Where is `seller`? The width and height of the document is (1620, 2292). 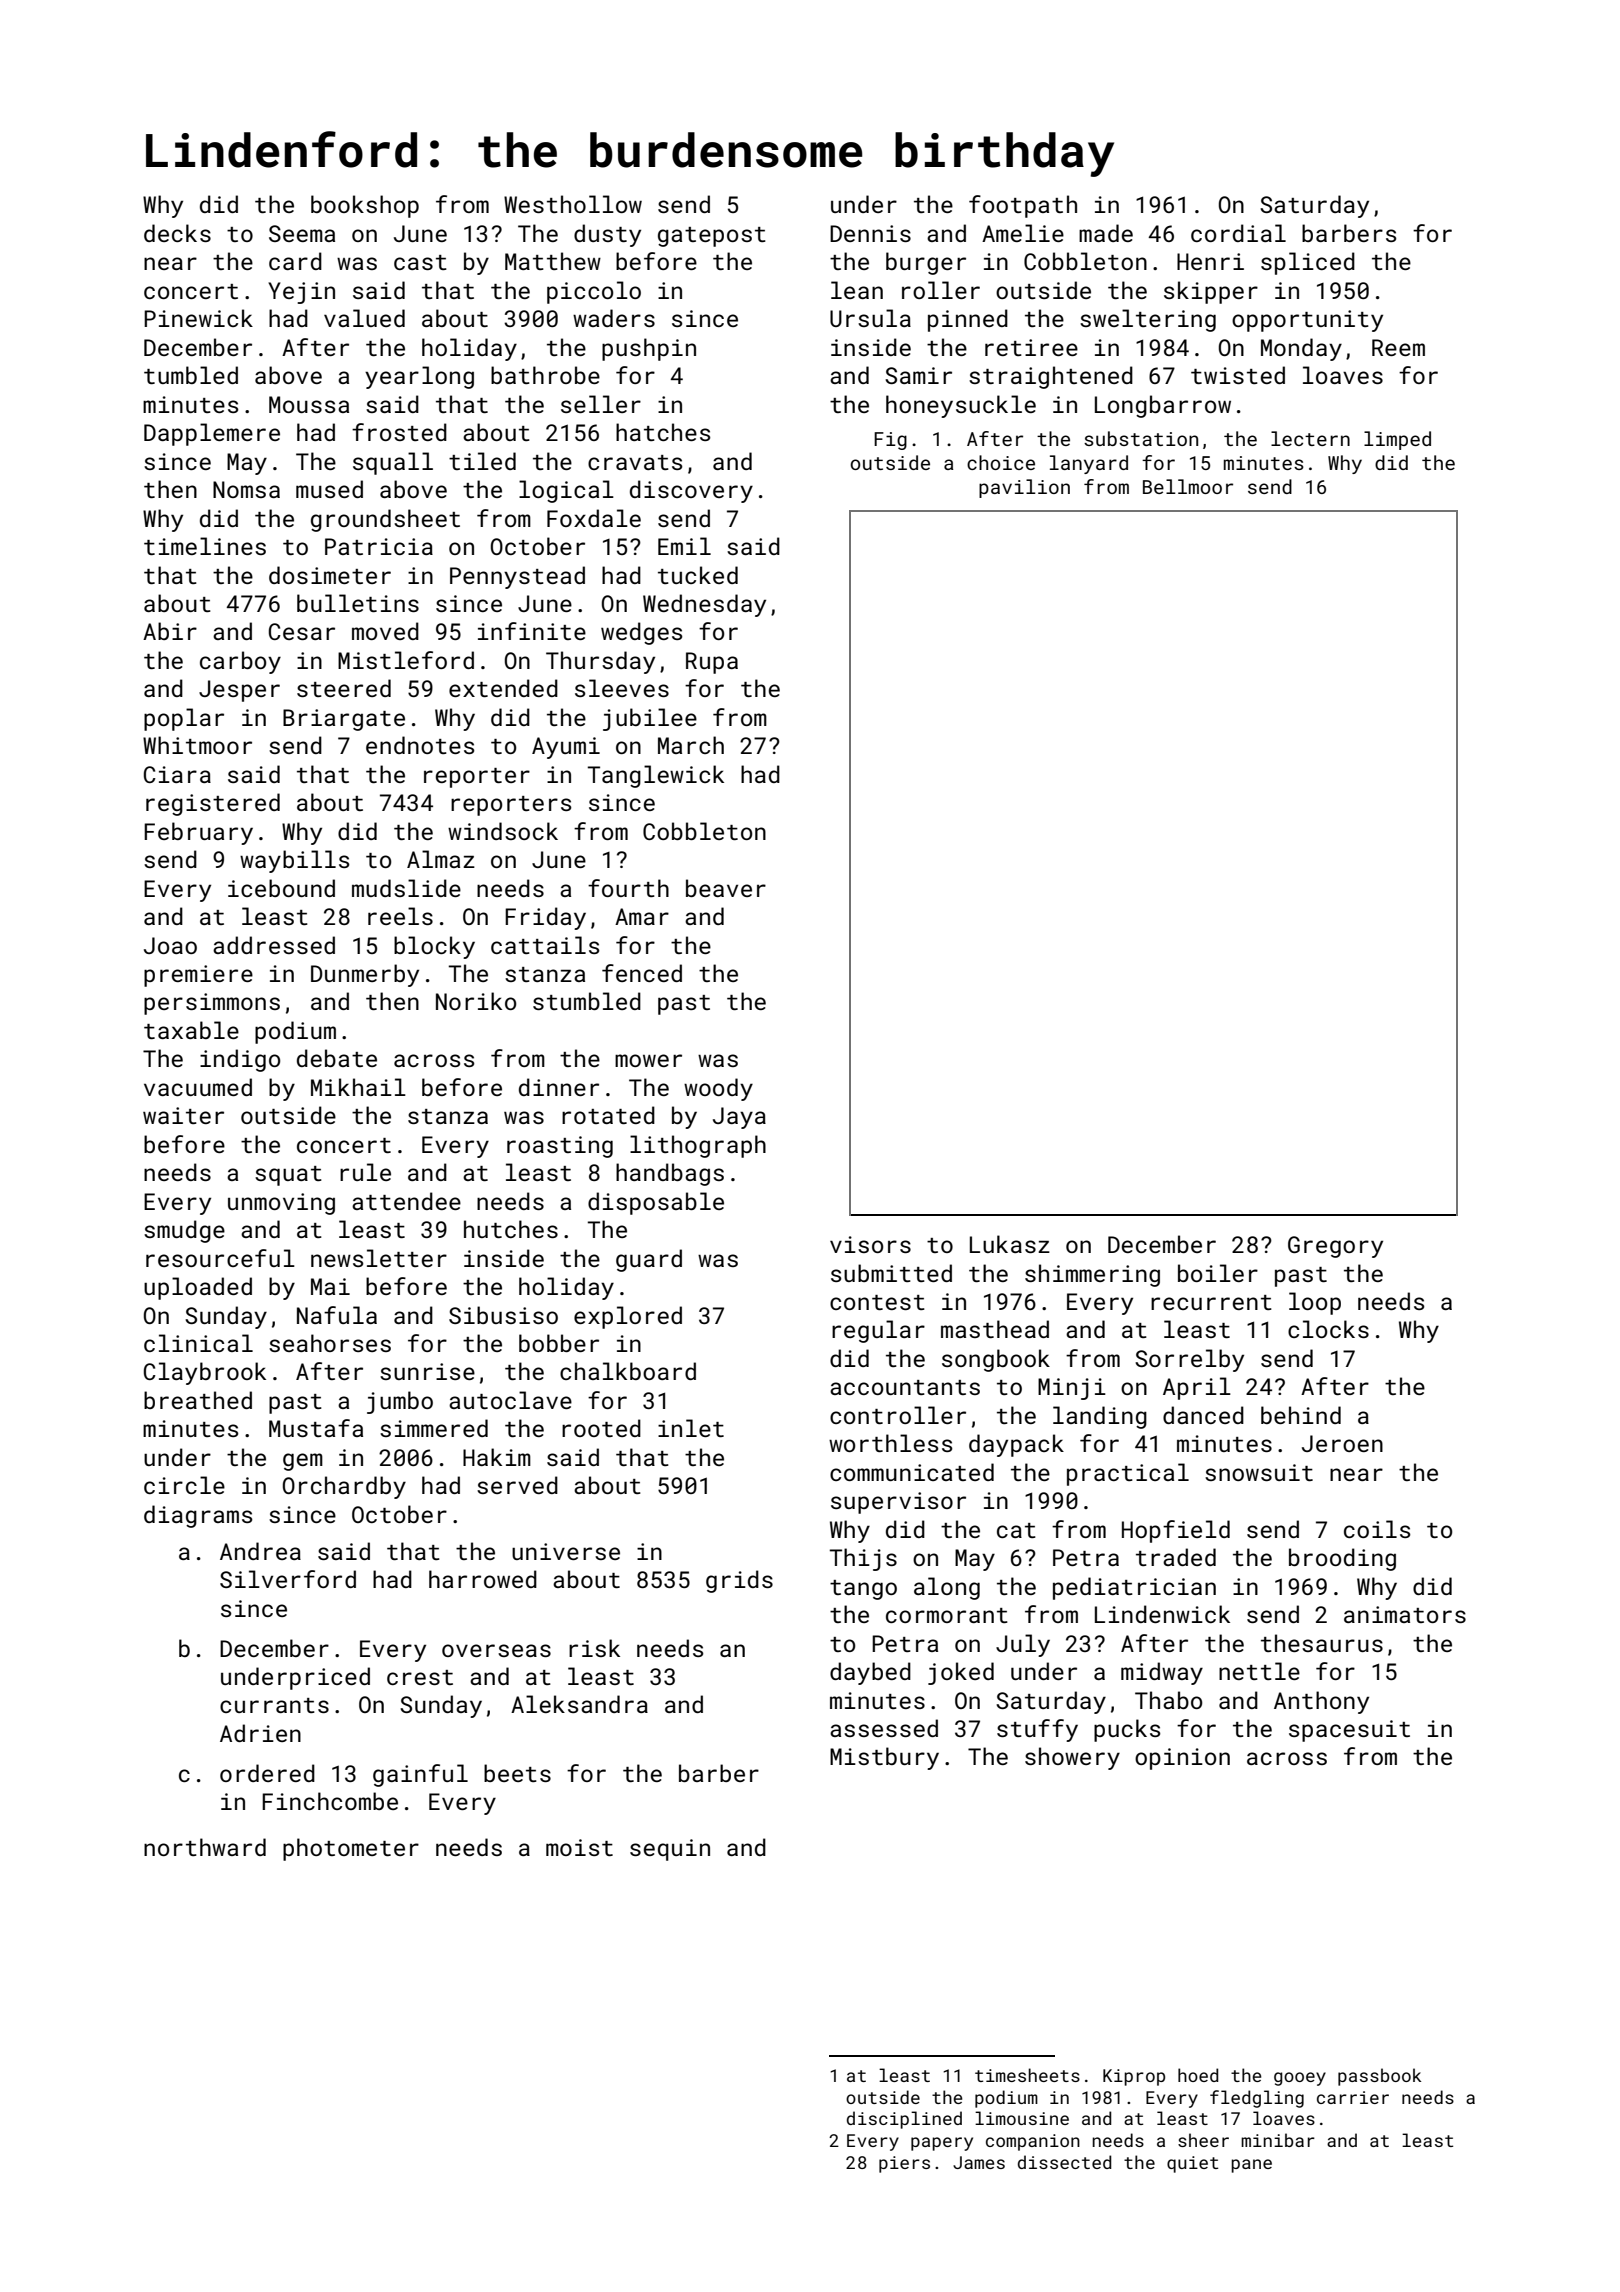 seller is located at coordinates (601, 404).
